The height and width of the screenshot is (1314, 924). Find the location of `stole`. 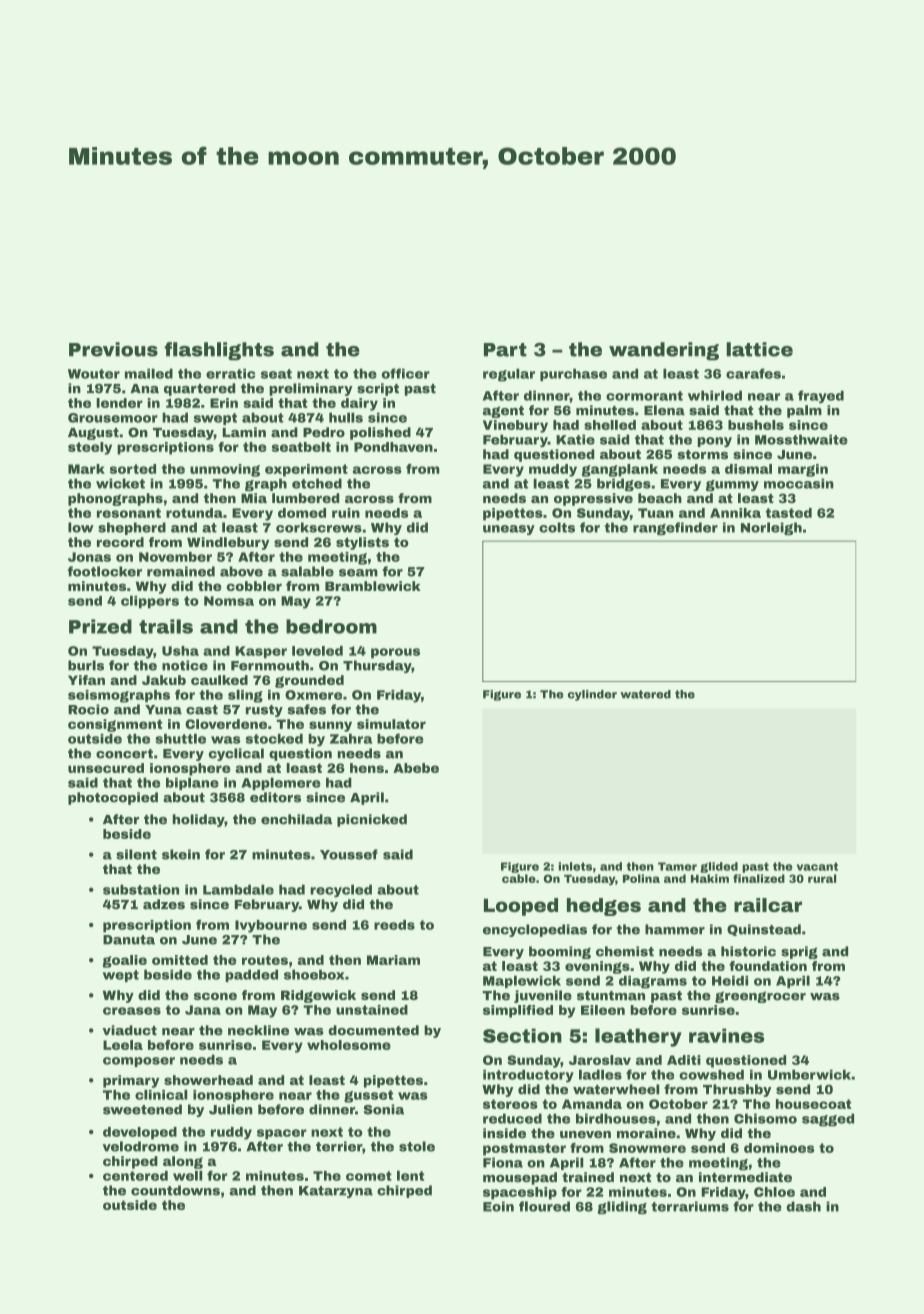

stole is located at coordinates (417, 1146).
